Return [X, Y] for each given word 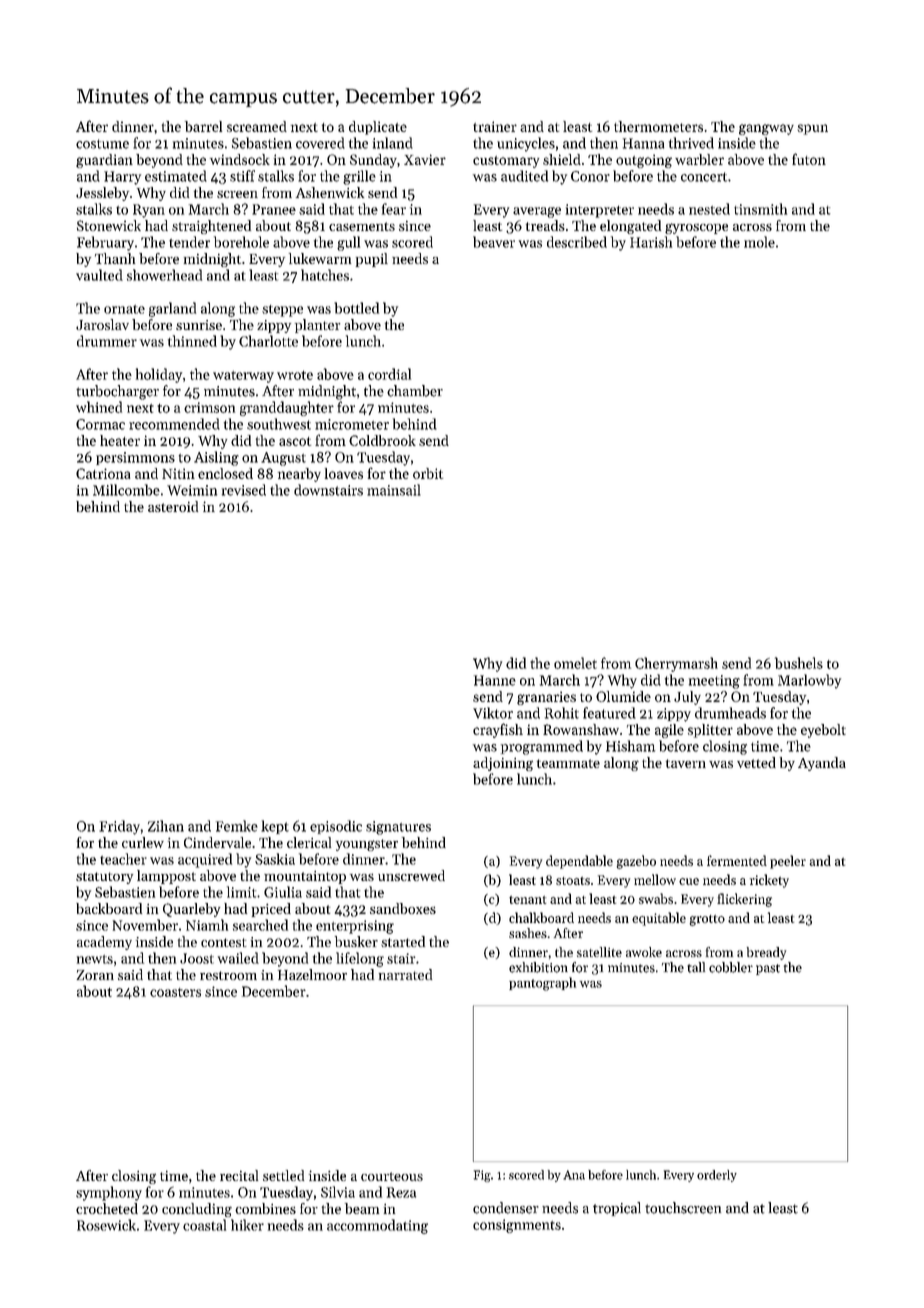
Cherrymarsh [676, 664]
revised [244, 490]
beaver [494, 242]
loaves [344, 473]
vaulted [99, 275]
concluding [197, 1210]
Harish [651, 242]
